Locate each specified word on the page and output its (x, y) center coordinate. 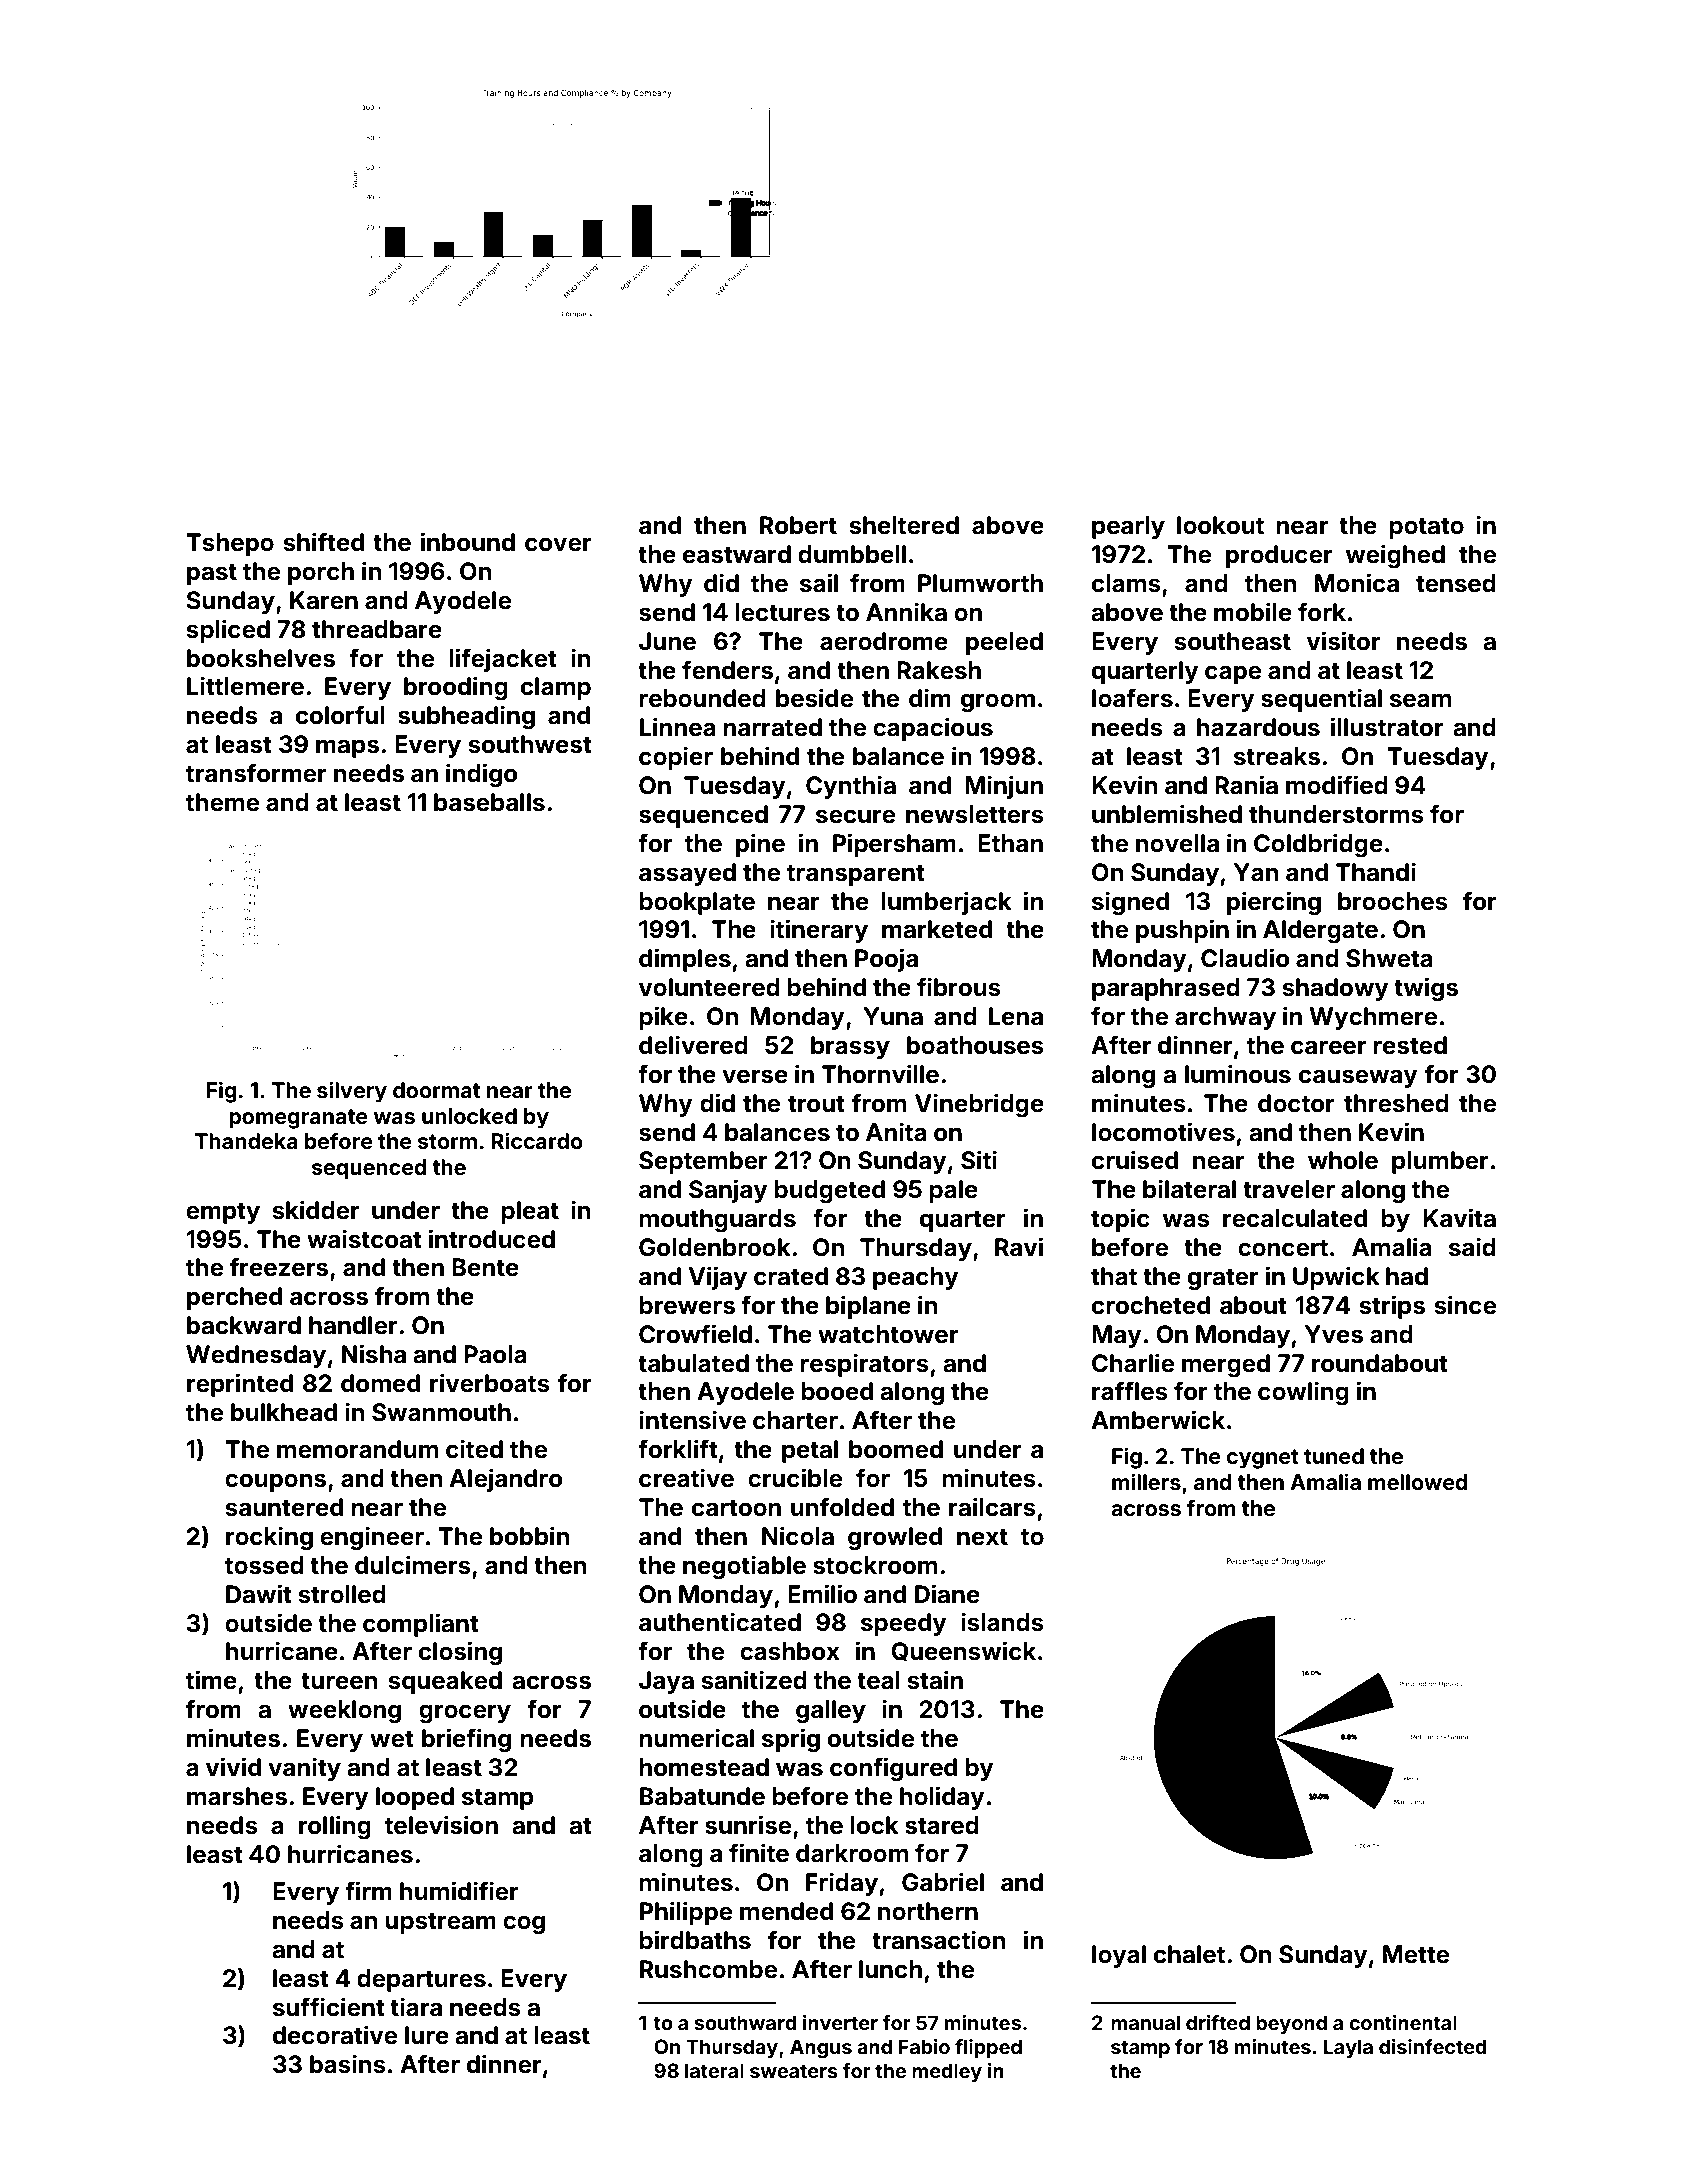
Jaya (666, 1682)
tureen (339, 1681)
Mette (1416, 1954)
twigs (1426, 989)
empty (223, 1213)
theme (222, 802)
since (1465, 1305)
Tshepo (230, 544)
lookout (1220, 525)
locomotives (1163, 1132)
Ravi (1019, 1247)
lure (427, 2035)
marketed (937, 929)
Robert (798, 525)
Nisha (374, 1354)
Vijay (718, 1278)
